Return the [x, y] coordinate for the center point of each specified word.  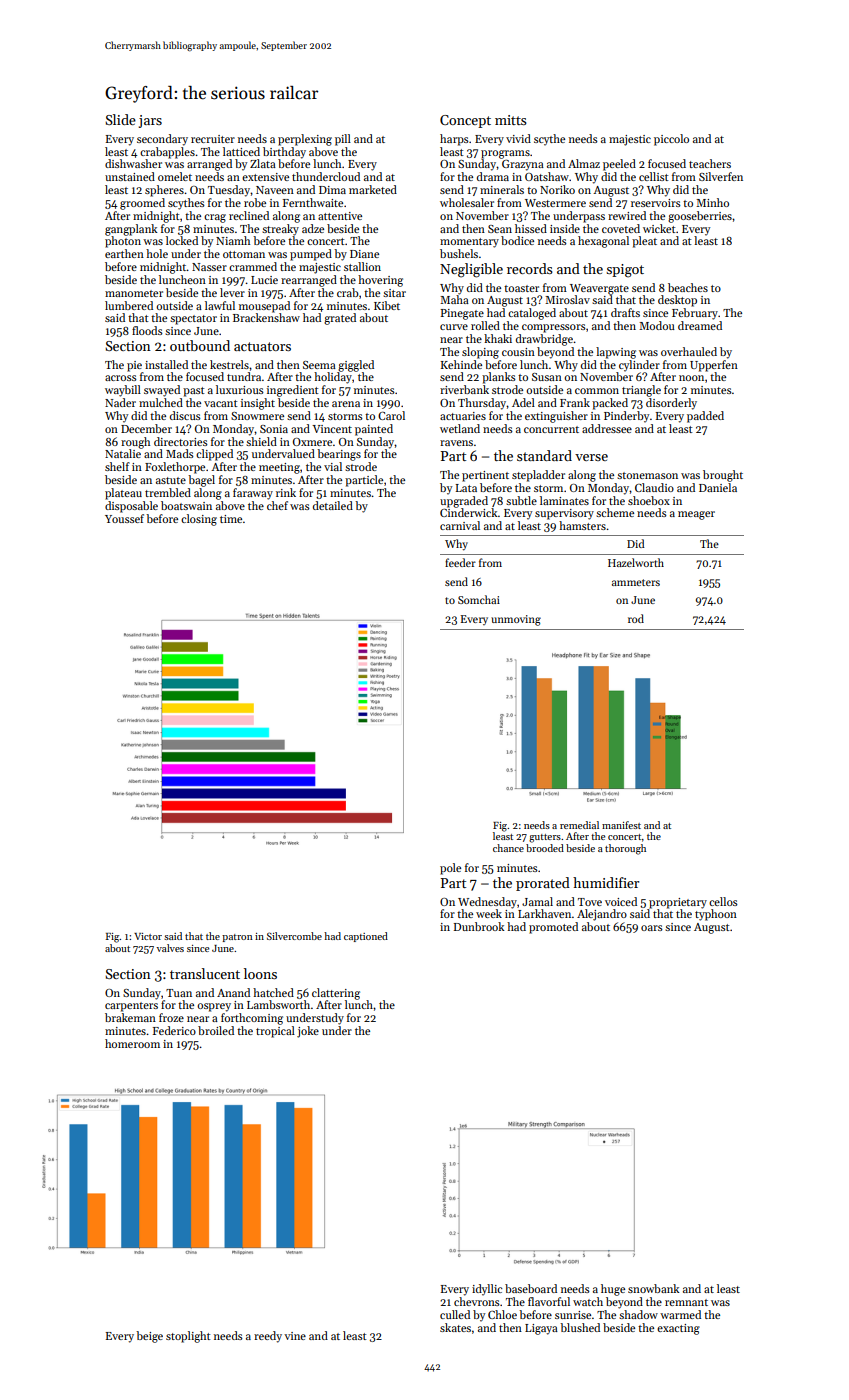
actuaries [463, 416]
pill [343, 140]
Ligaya [541, 1329]
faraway [253, 494]
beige [149, 1337]
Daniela [718, 487]
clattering [336, 994]
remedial [579, 825]
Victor [148, 936]
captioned [366, 937]
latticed [241, 151]
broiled [216, 1030]
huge [613, 1290]
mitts [511, 120]
